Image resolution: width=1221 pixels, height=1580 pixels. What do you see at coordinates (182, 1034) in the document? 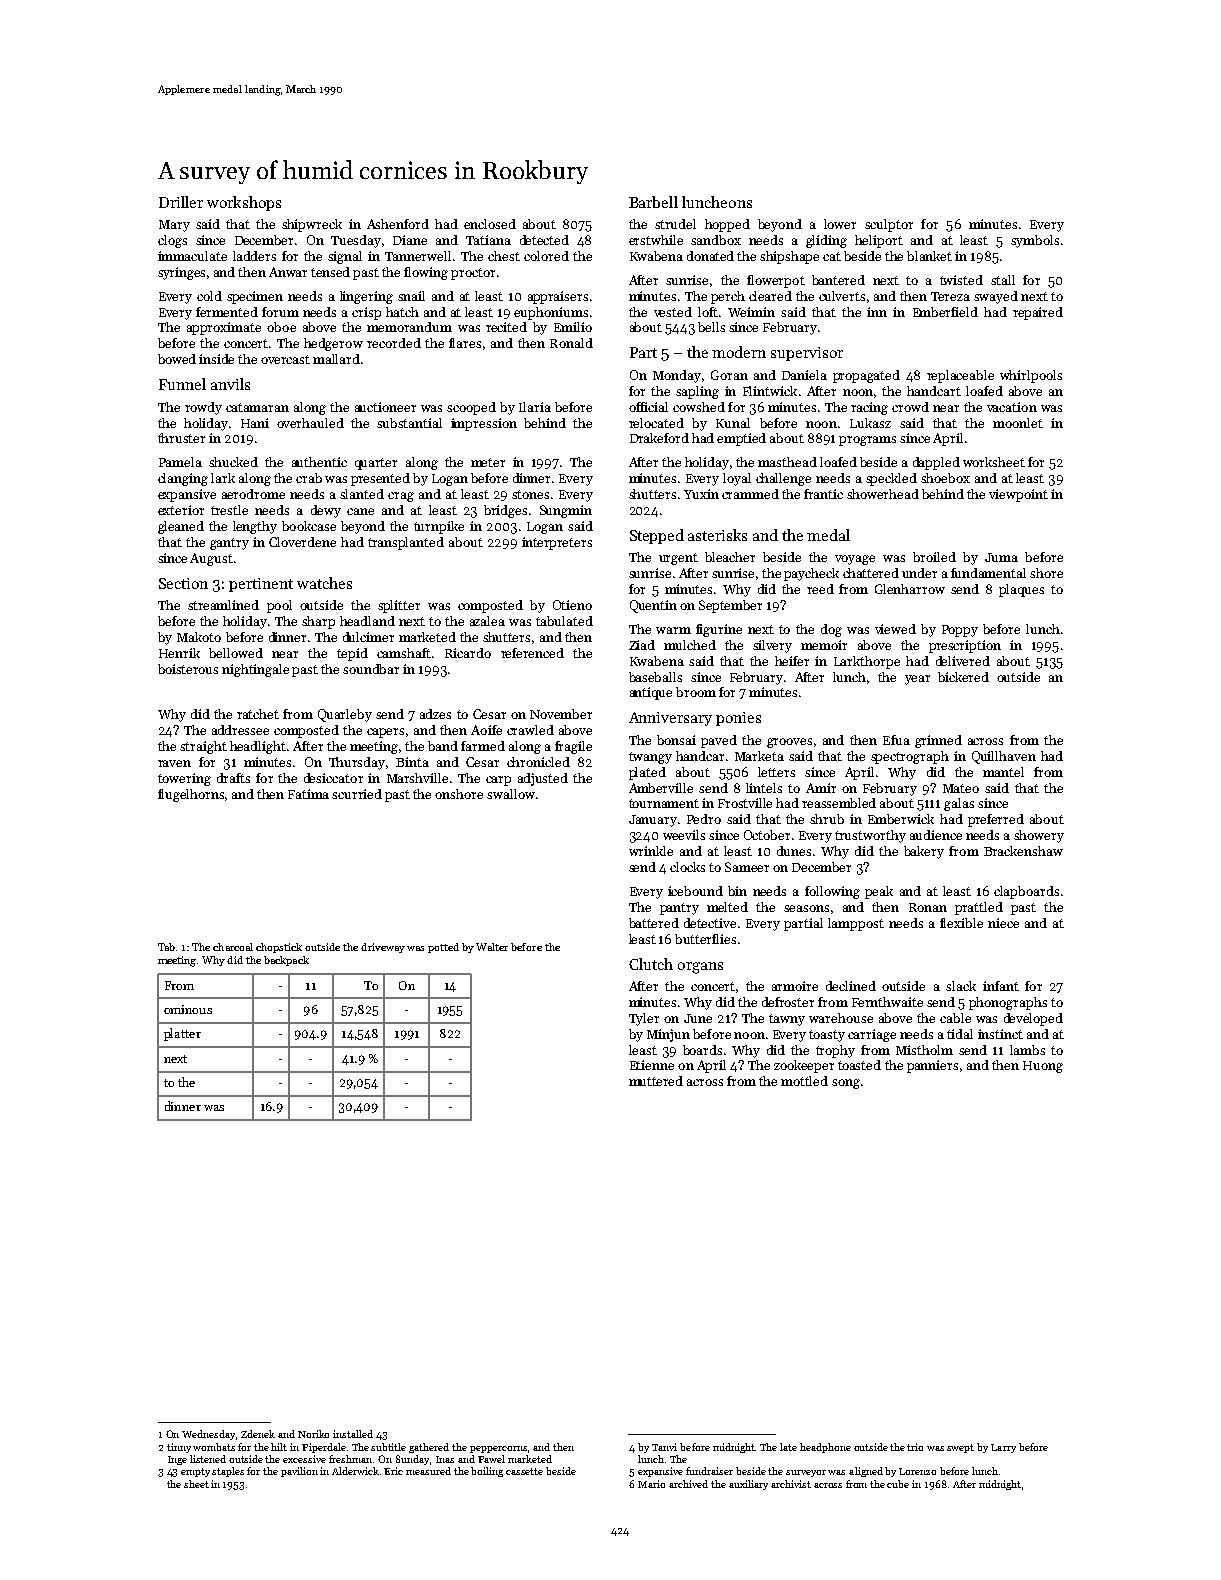
I see `platter` at bounding box center [182, 1034].
